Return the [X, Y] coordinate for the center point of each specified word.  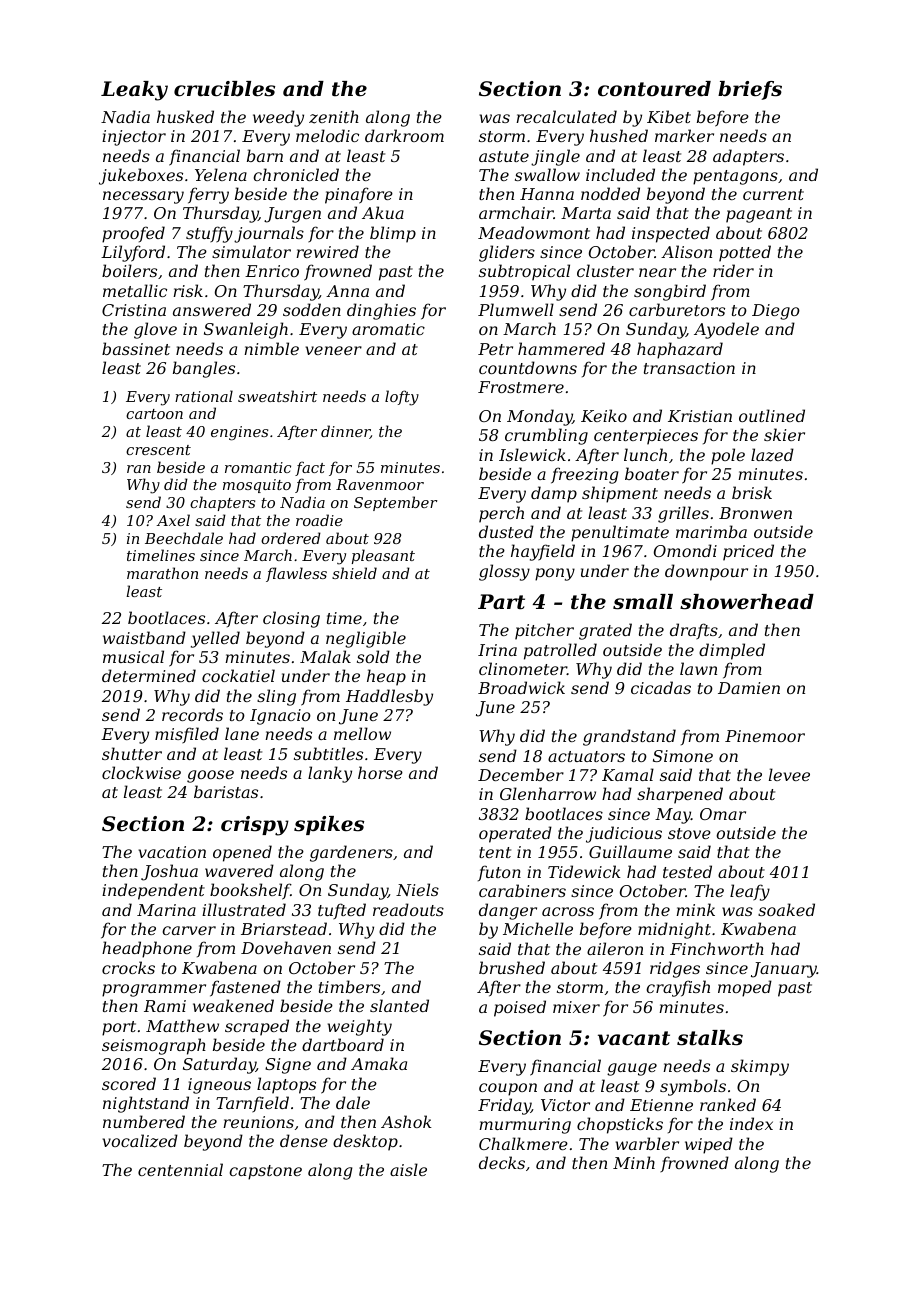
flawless [296, 574]
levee [789, 774]
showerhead [747, 602]
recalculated [566, 116]
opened [242, 853]
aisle [408, 1169]
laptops [286, 1085]
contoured [654, 89]
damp [554, 494]
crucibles [224, 89]
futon [499, 873]
